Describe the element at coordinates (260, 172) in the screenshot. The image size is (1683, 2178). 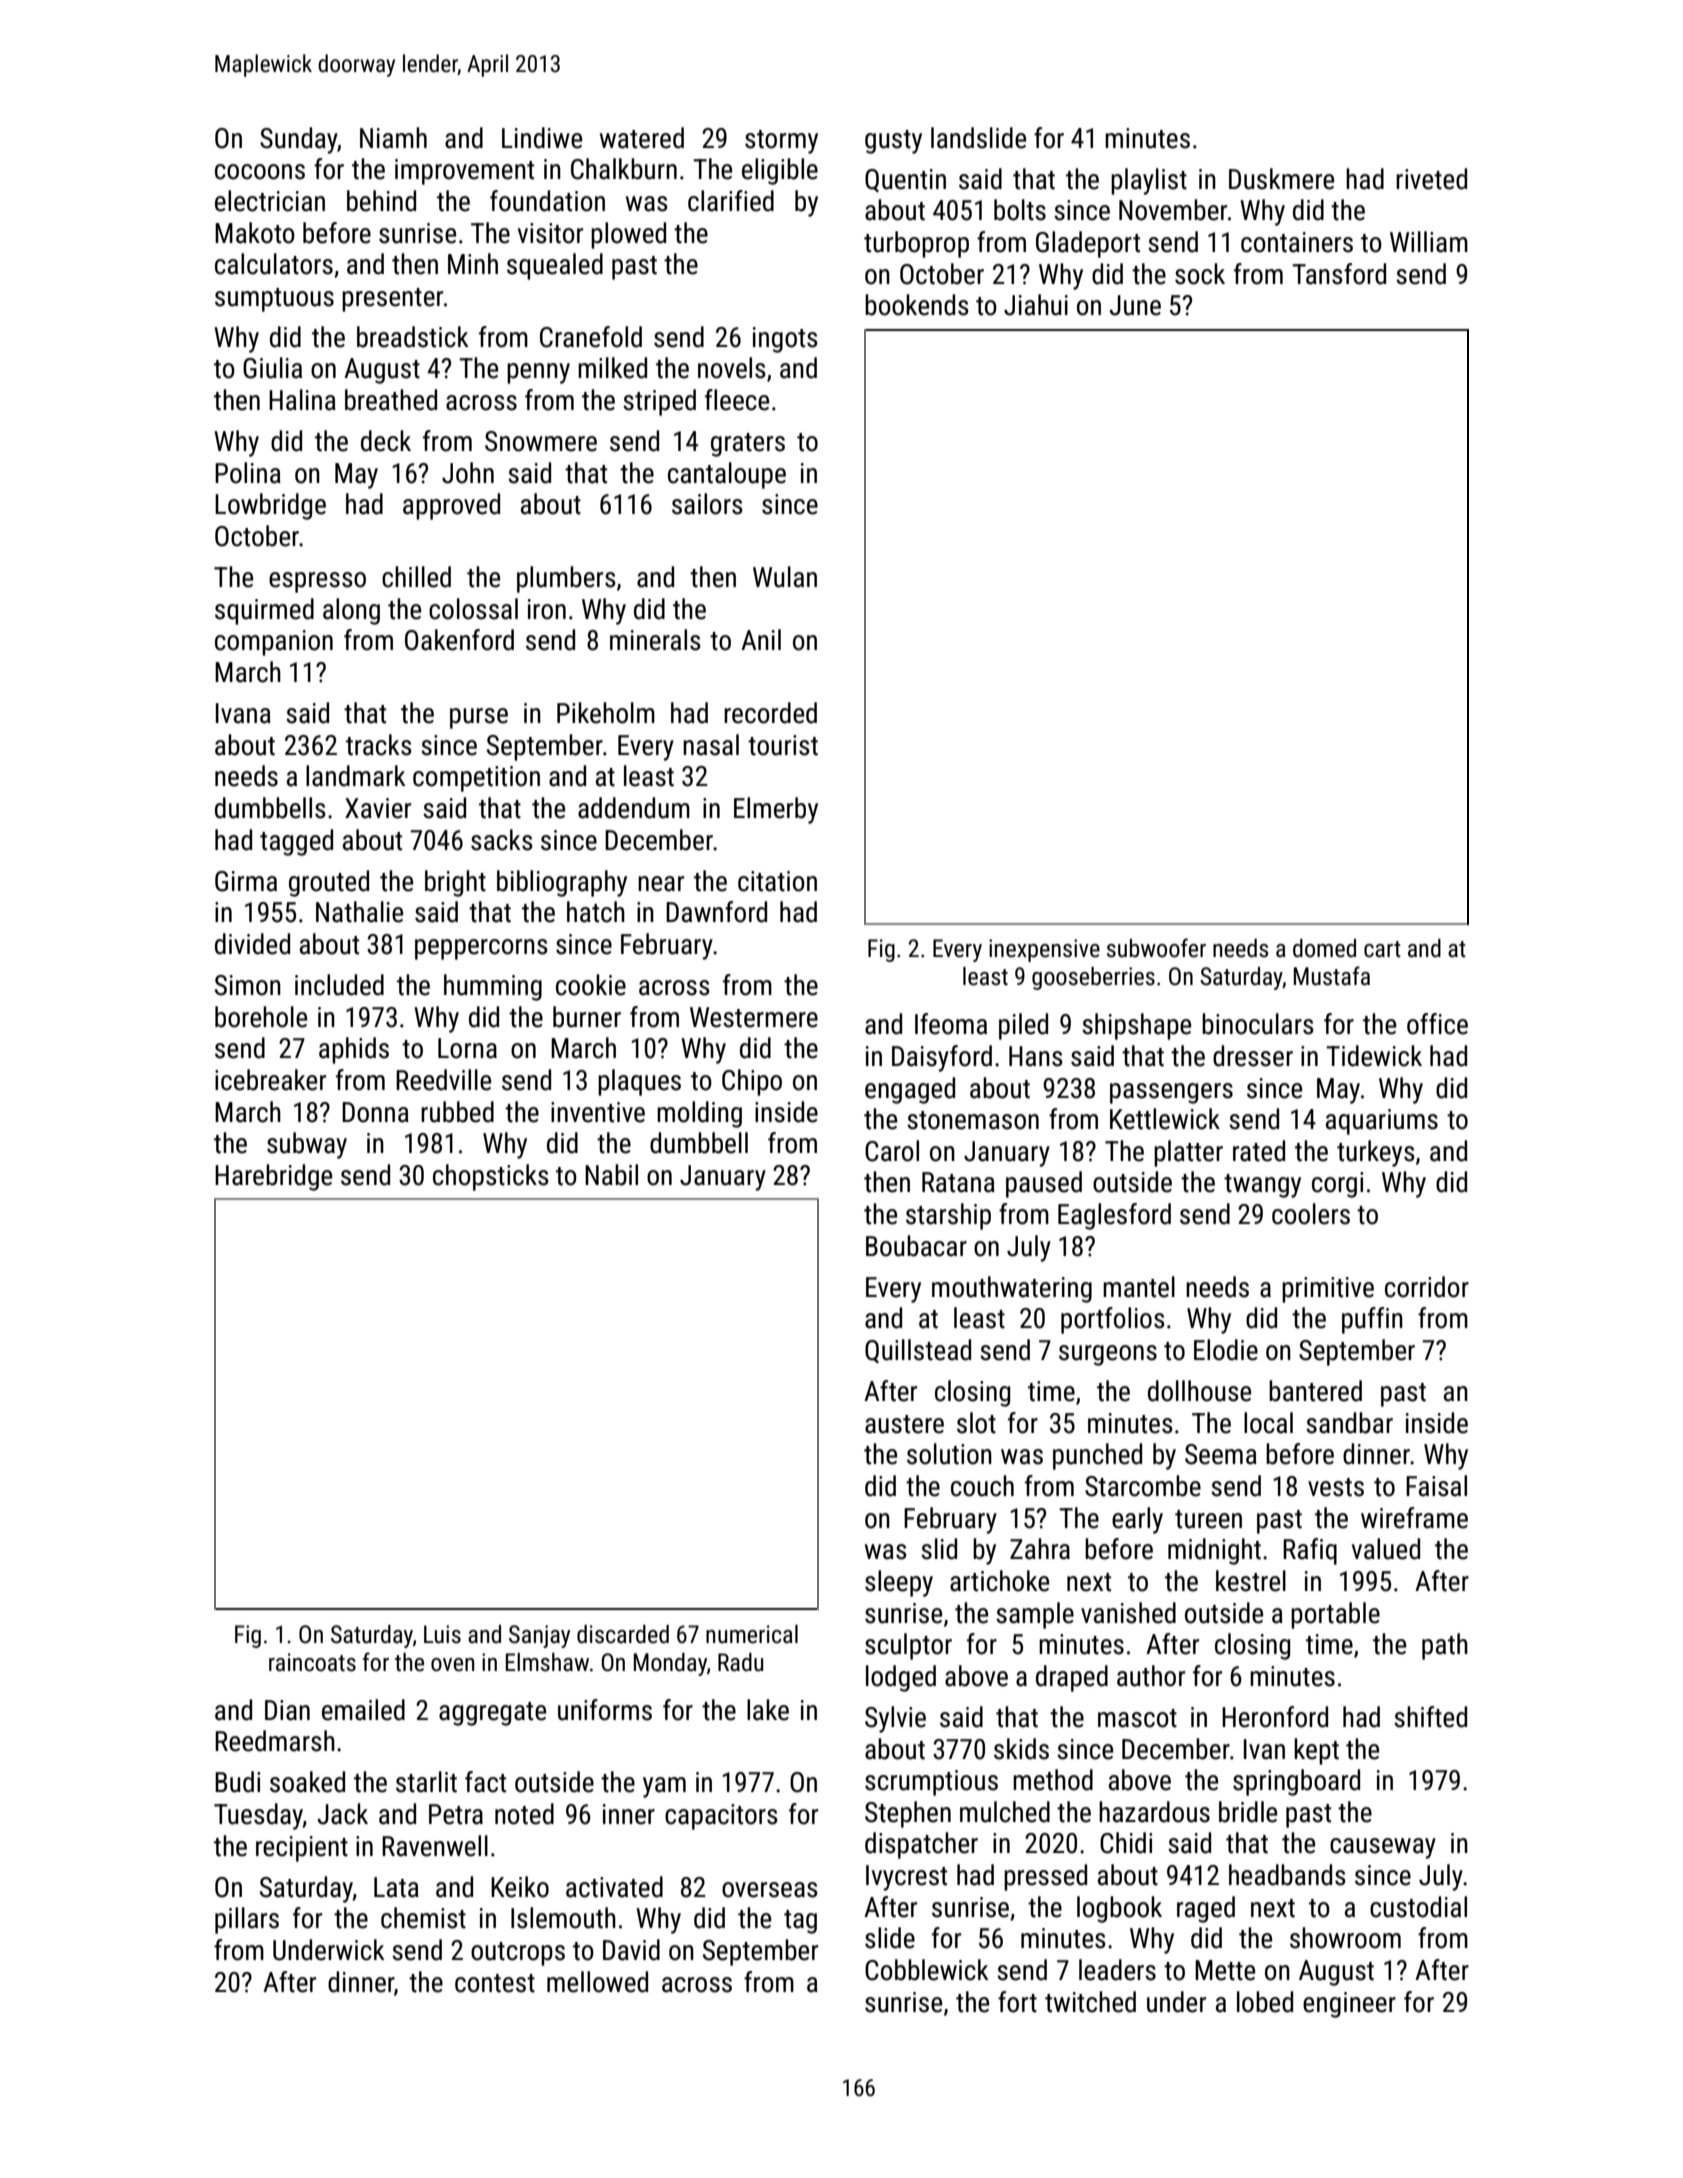
I see `cocoons` at that location.
